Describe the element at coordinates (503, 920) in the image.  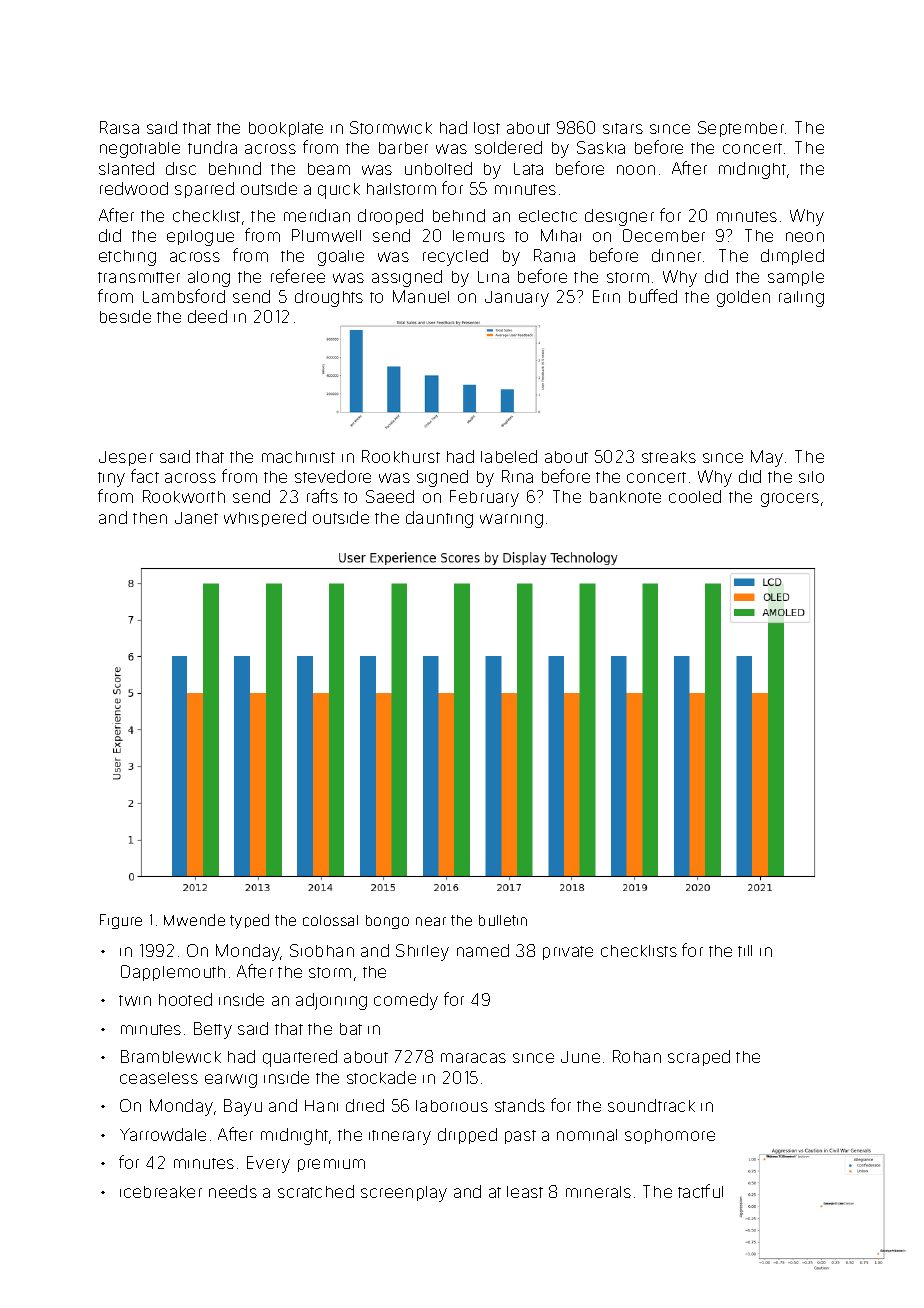
I see `bulletin` at that location.
